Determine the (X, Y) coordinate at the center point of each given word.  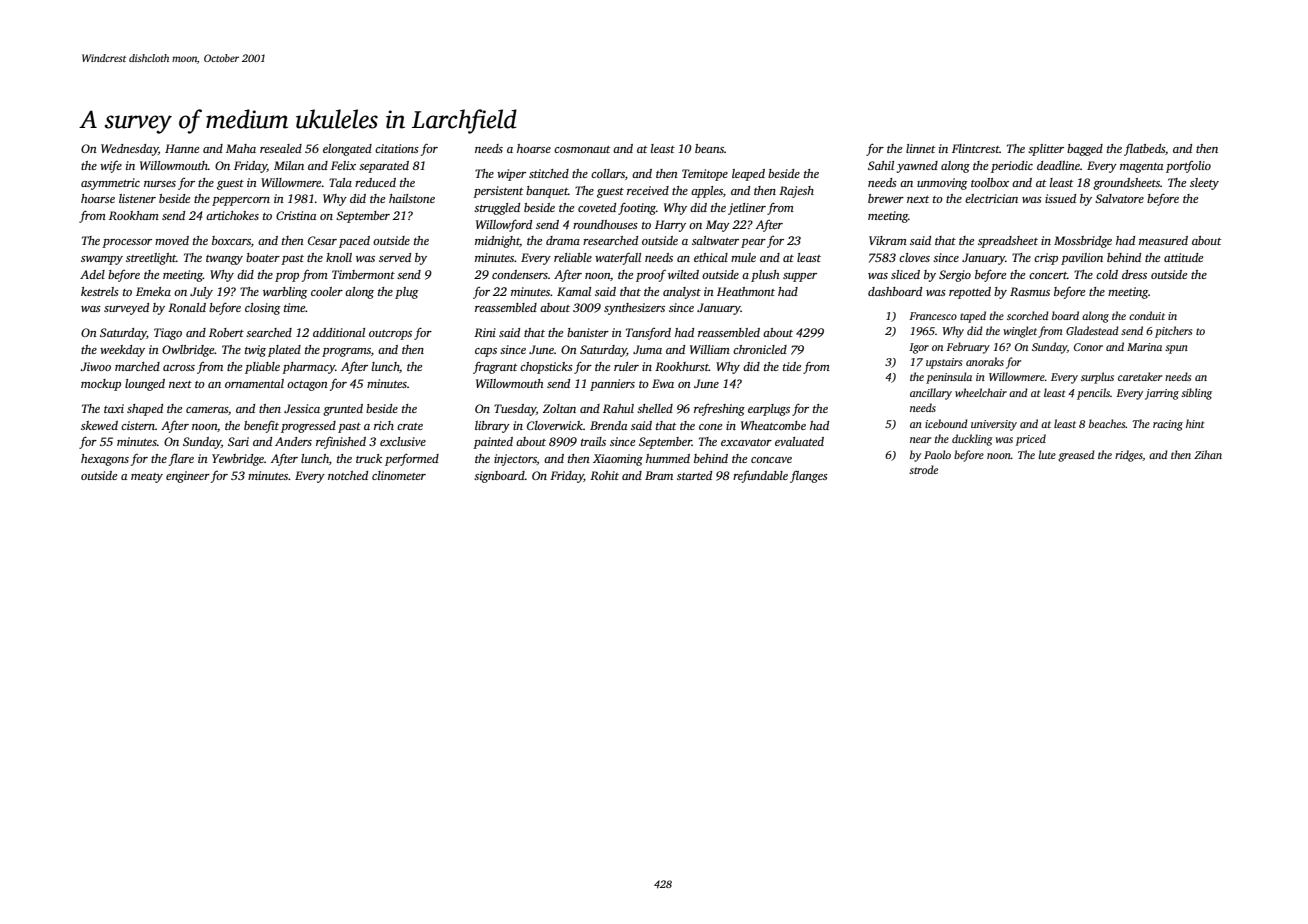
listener (137, 198)
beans (709, 148)
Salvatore (1119, 198)
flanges (809, 477)
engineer (188, 477)
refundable (760, 476)
